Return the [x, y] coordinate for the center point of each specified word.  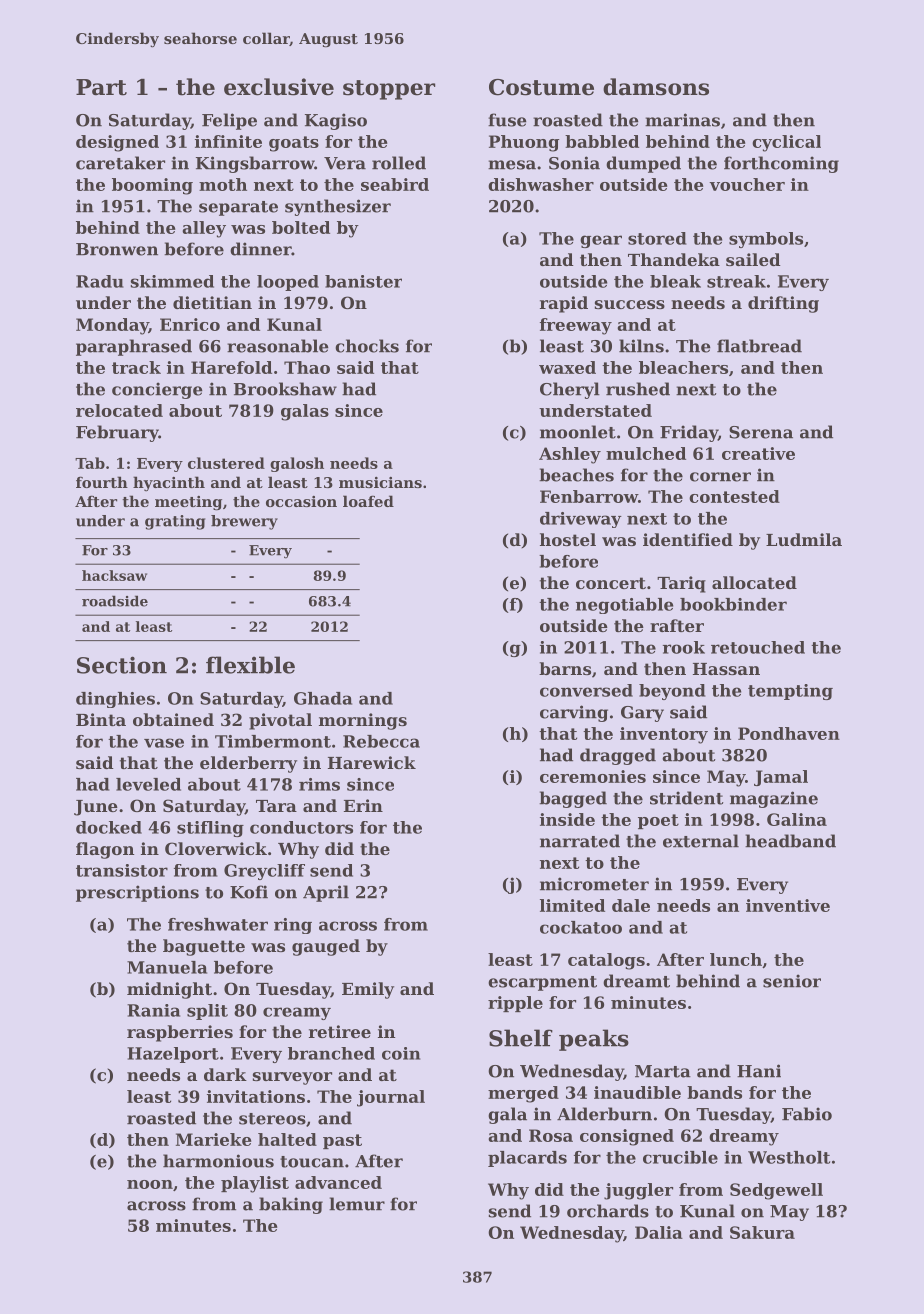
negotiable [624, 606]
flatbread [759, 346]
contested [734, 496]
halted [287, 1139]
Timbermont [273, 741]
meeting [188, 503]
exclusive [279, 87]
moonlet [578, 432]
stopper [389, 90]
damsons [656, 87]
